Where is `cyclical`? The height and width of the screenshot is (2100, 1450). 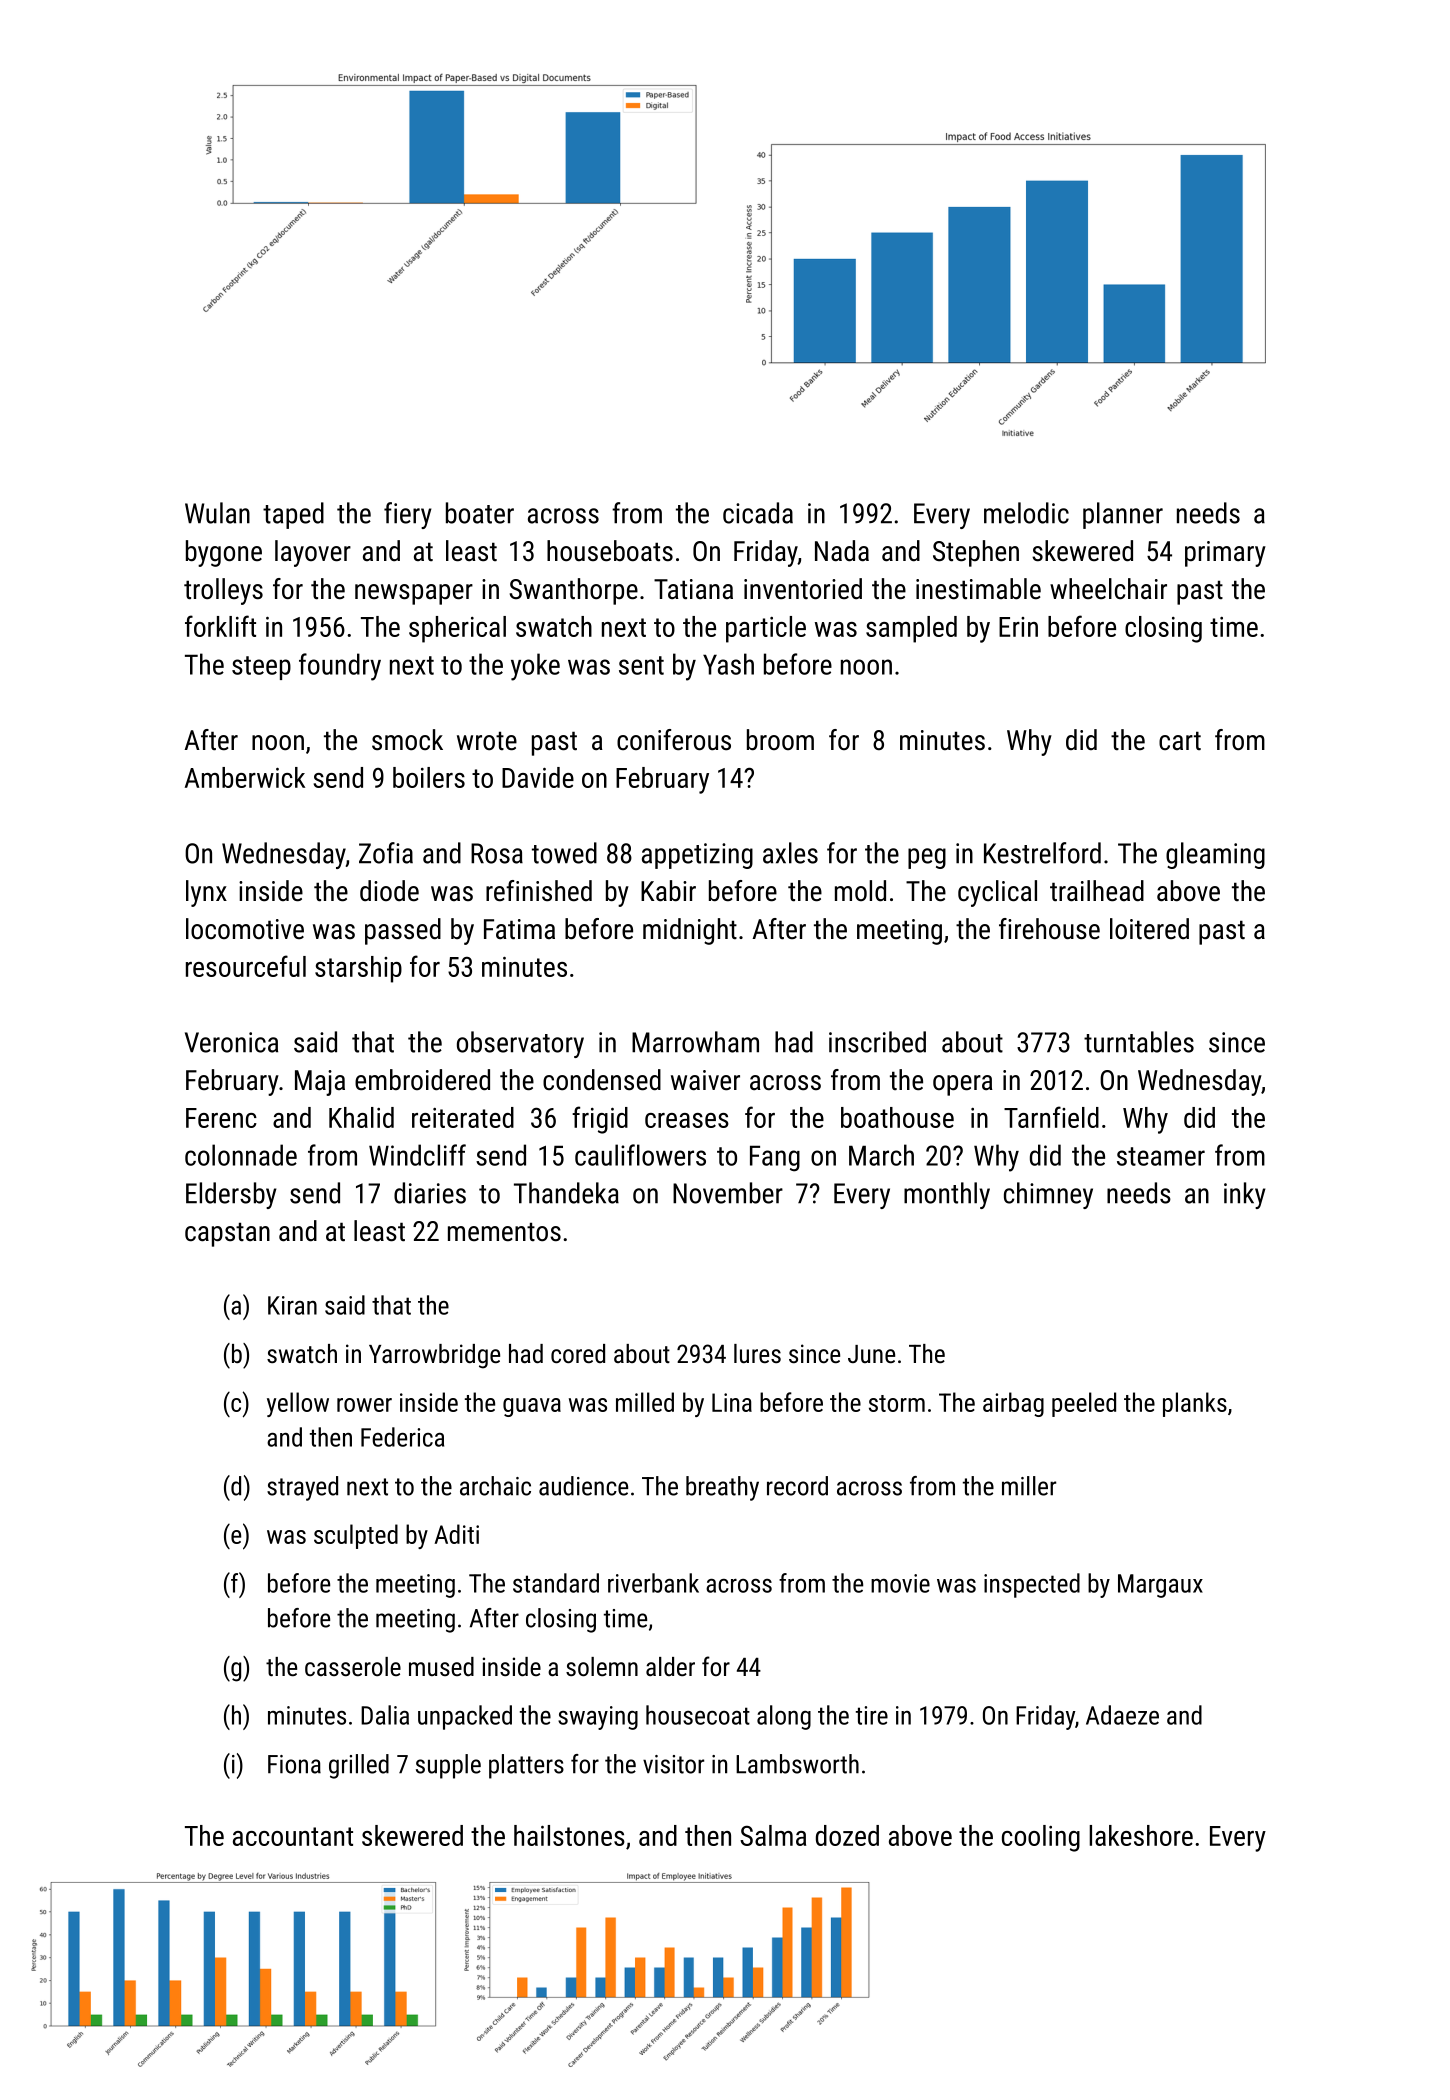
cyclical is located at coordinates (997, 893).
